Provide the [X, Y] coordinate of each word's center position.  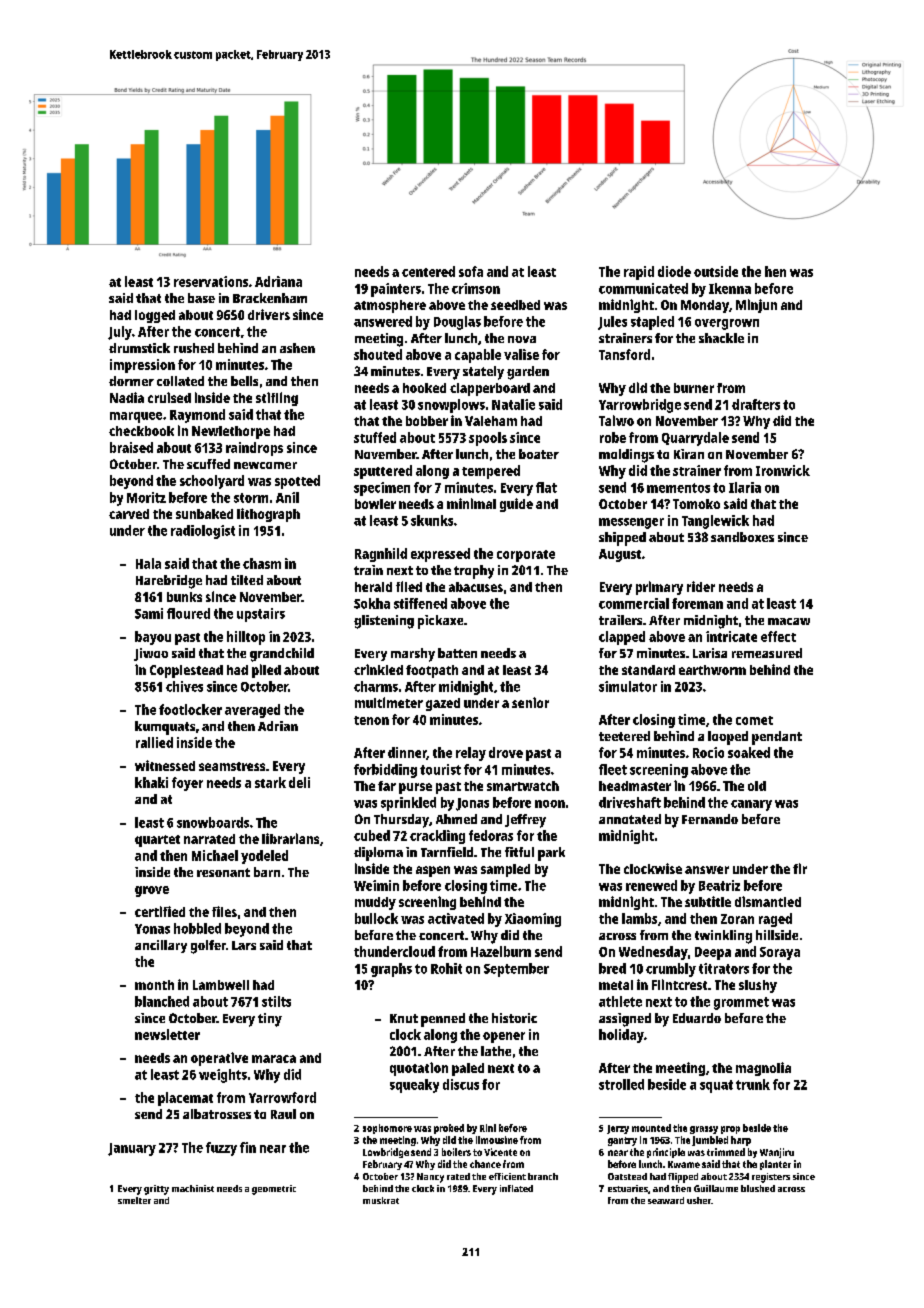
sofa [471, 271]
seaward [666, 1200]
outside [716, 271]
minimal [471, 503]
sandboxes [742, 537]
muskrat [381, 1200]
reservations [211, 281]
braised [131, 447]
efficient [507, 1176]
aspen [433, 871]
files [224, 911]
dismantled [768, 901]
